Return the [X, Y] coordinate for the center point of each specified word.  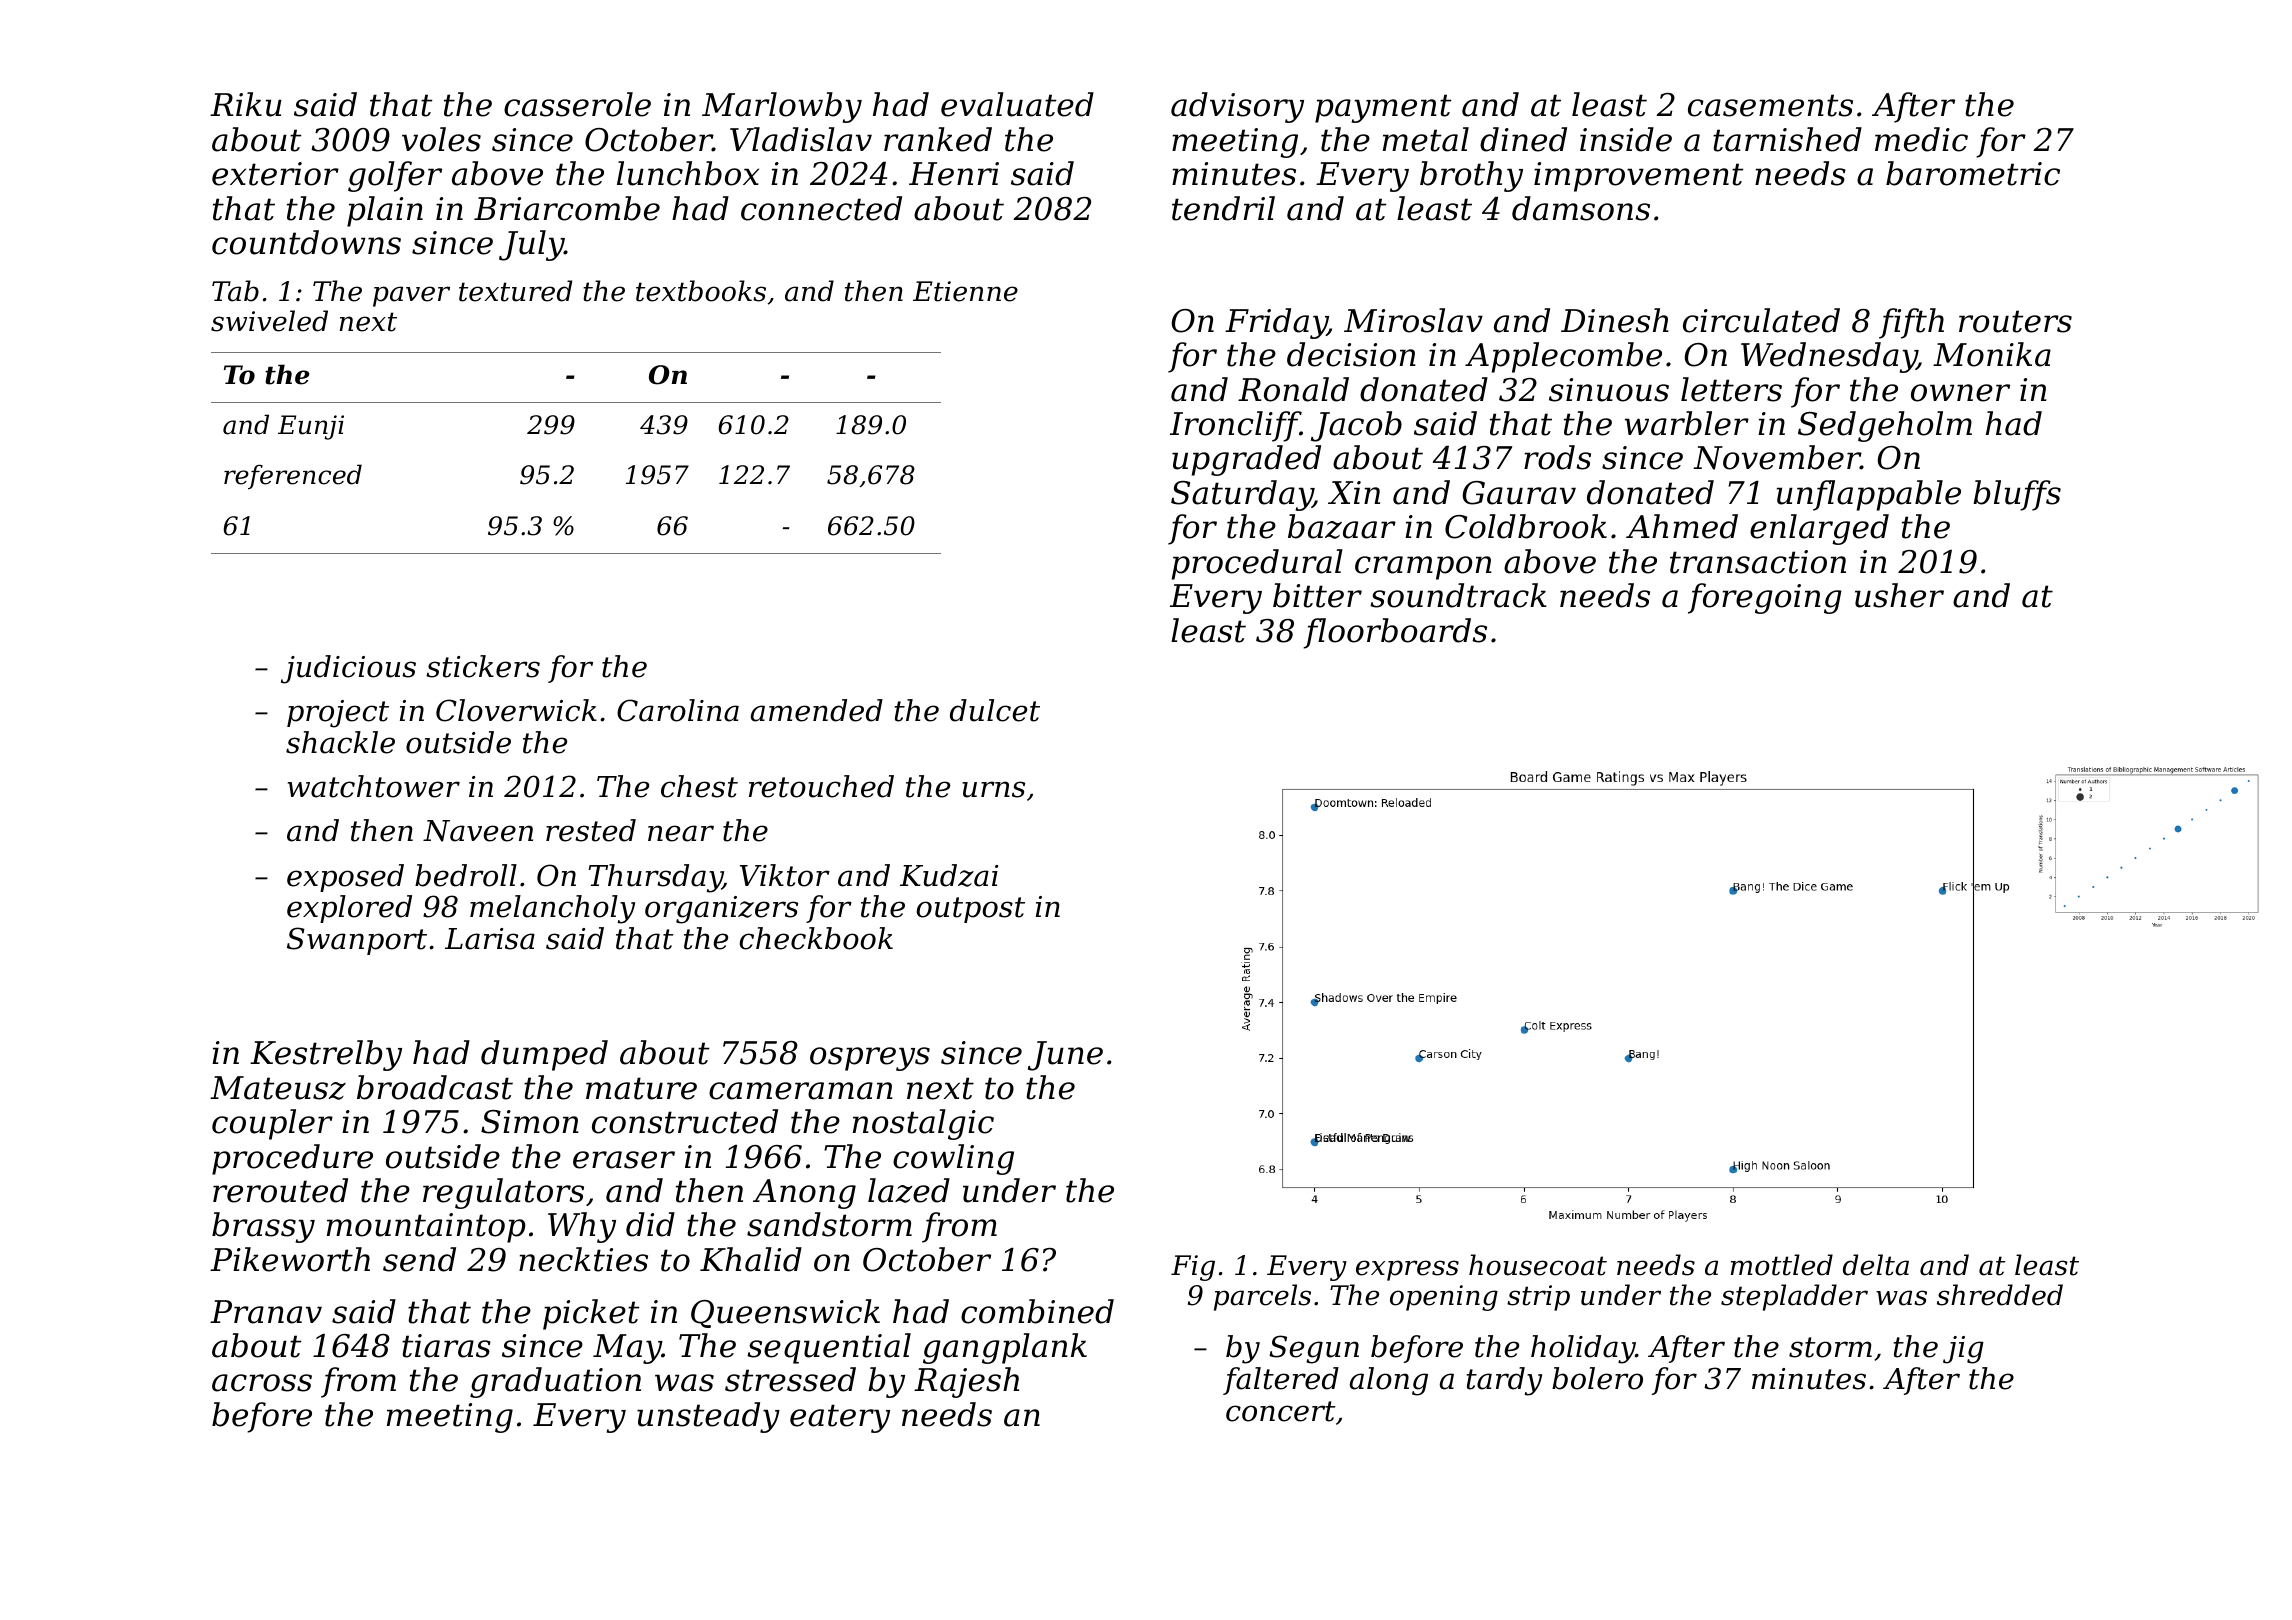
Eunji [311, 427]
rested [591, 830]
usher [1899, 595]
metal [1426, 139]
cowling [953, 1159]
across [262, 1383]
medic [1921, 139]
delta [1876, 1265]
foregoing [1765, 598]
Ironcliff [1235, 426]
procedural [1257, 564]
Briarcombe [567, 208]
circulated [1761, 320]
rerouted [280, 1190]
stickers [483, 666]
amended [817, 710]
